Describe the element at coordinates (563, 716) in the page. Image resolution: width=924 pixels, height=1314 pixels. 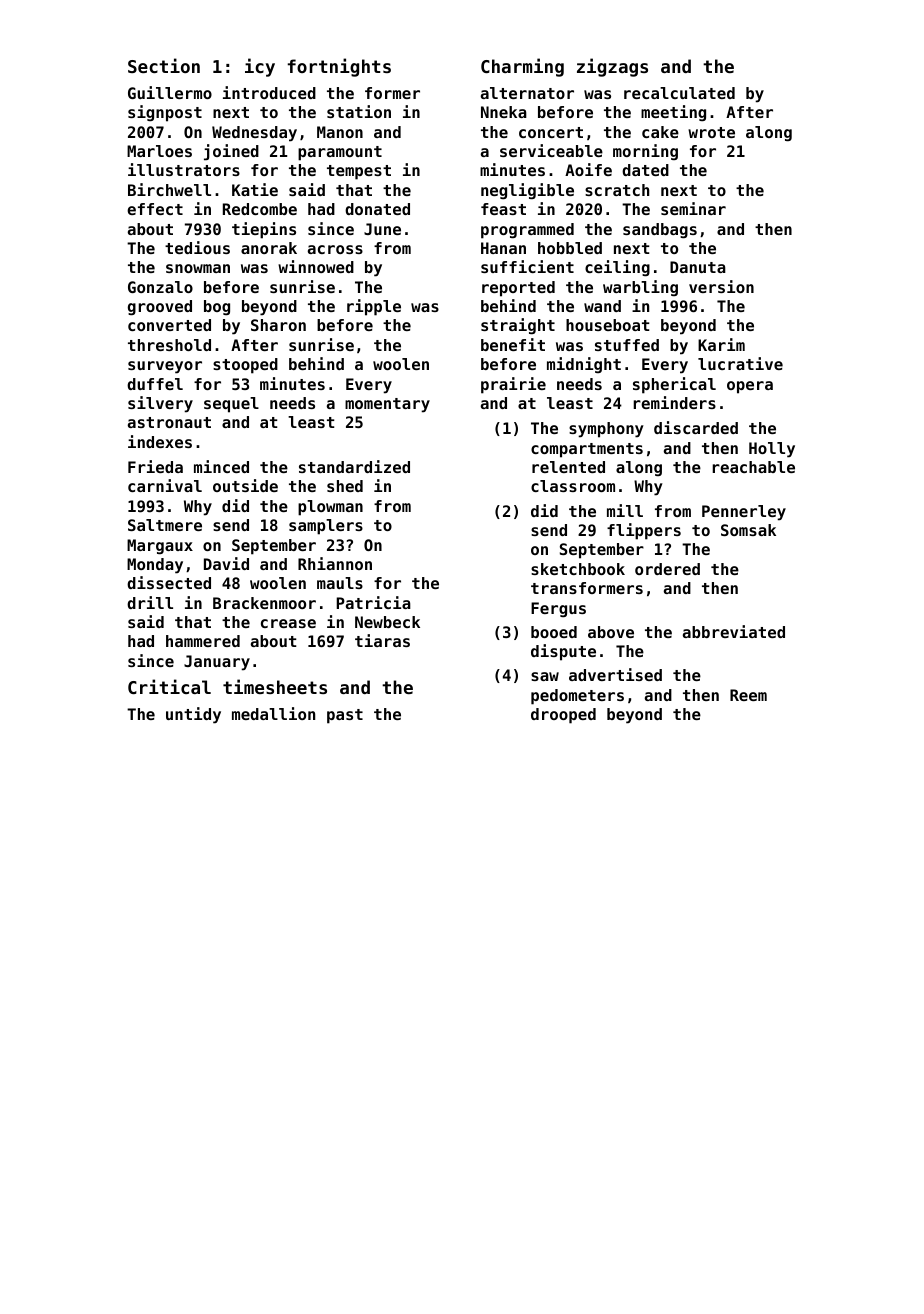
I see `drooped` at that location.
